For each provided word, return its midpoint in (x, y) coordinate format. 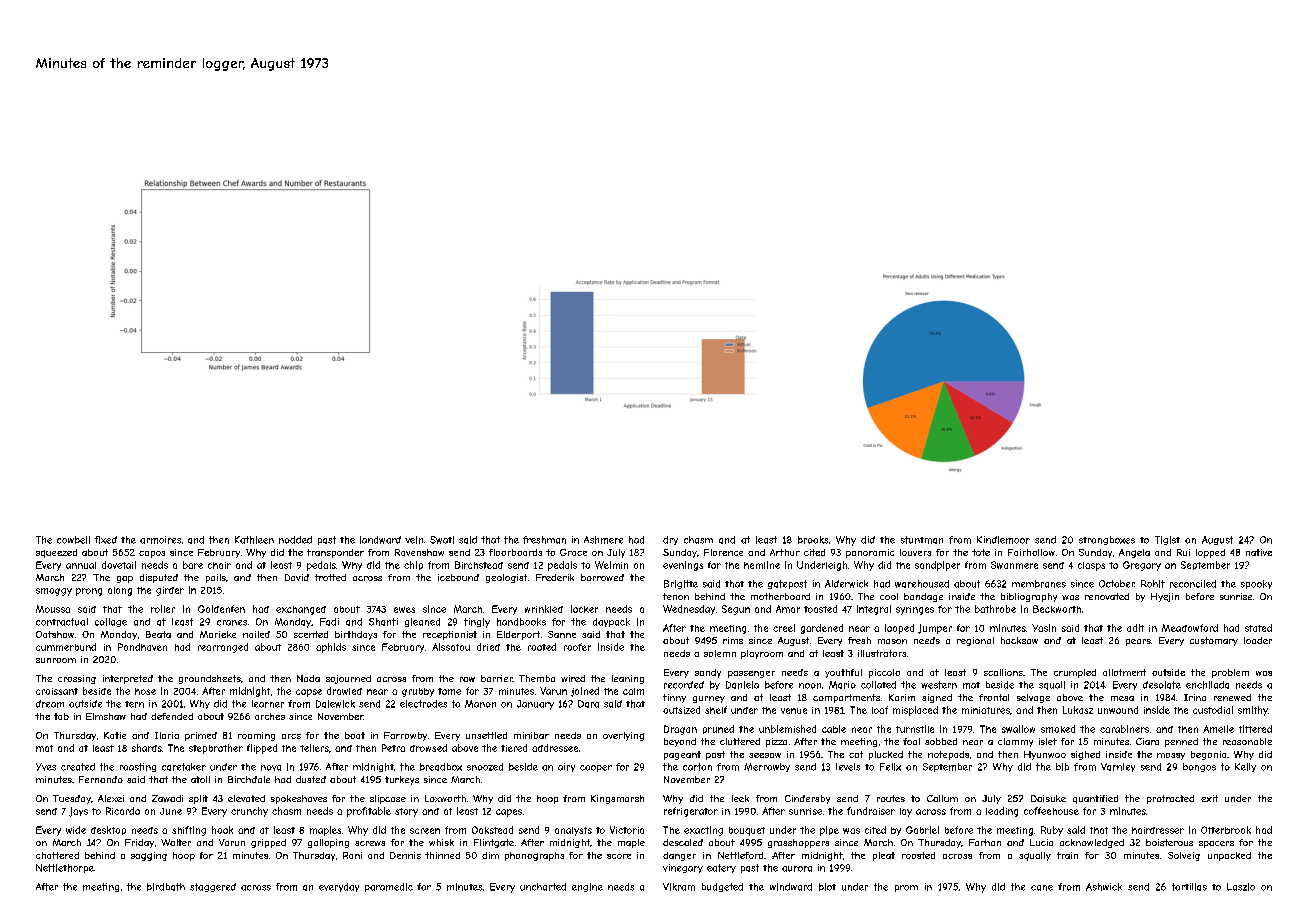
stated (1258, 628)
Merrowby (767, 767)
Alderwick (846, 584)
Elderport (518, 635)
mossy (1171, 756)
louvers (915, 552)
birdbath (166, 887)
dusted (311, 779)
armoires (160, 540)
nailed (256, 634)
